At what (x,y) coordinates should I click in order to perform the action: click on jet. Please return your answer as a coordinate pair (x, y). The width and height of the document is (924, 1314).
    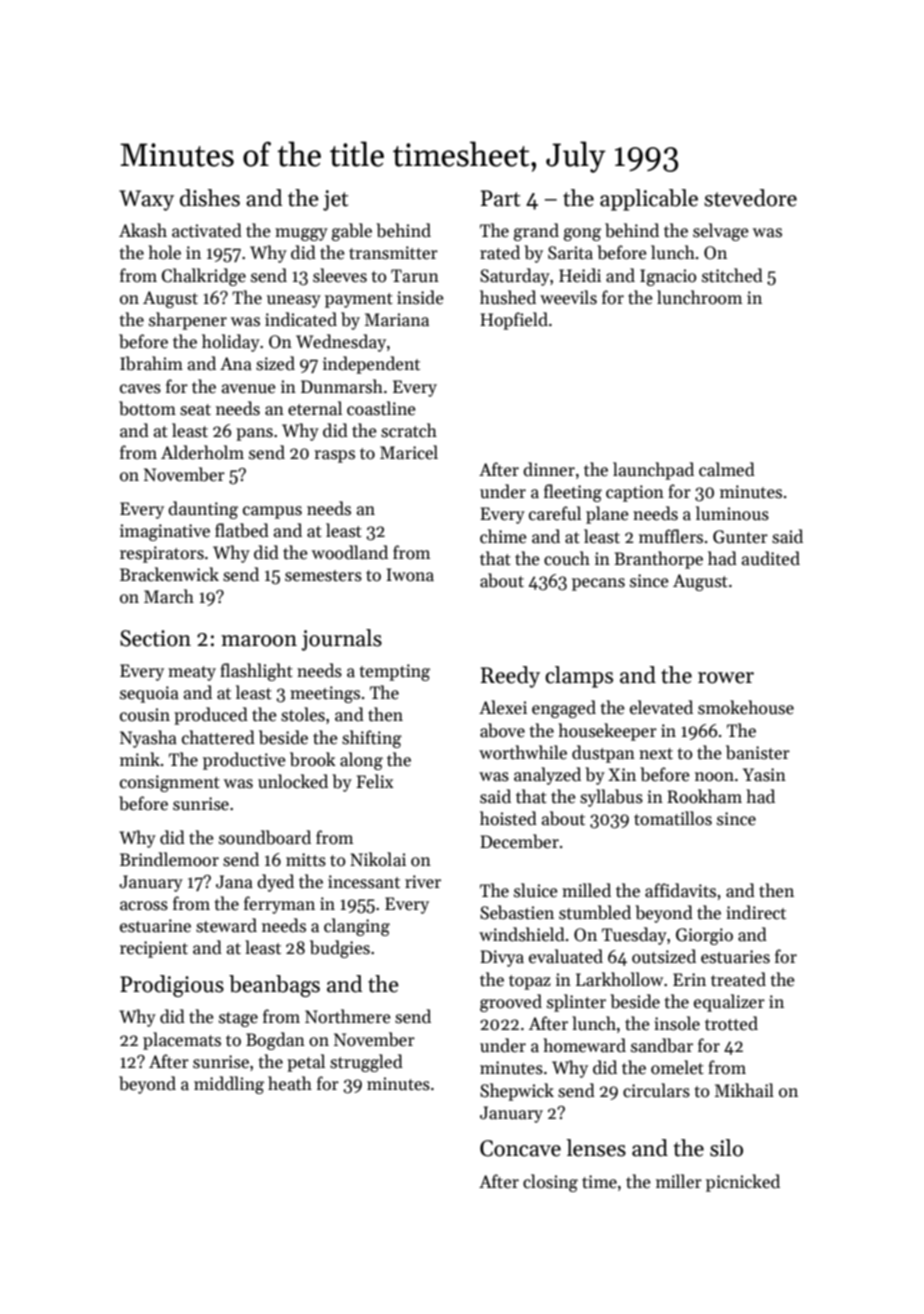
    Looking at the image, I should click on (335, 200).
